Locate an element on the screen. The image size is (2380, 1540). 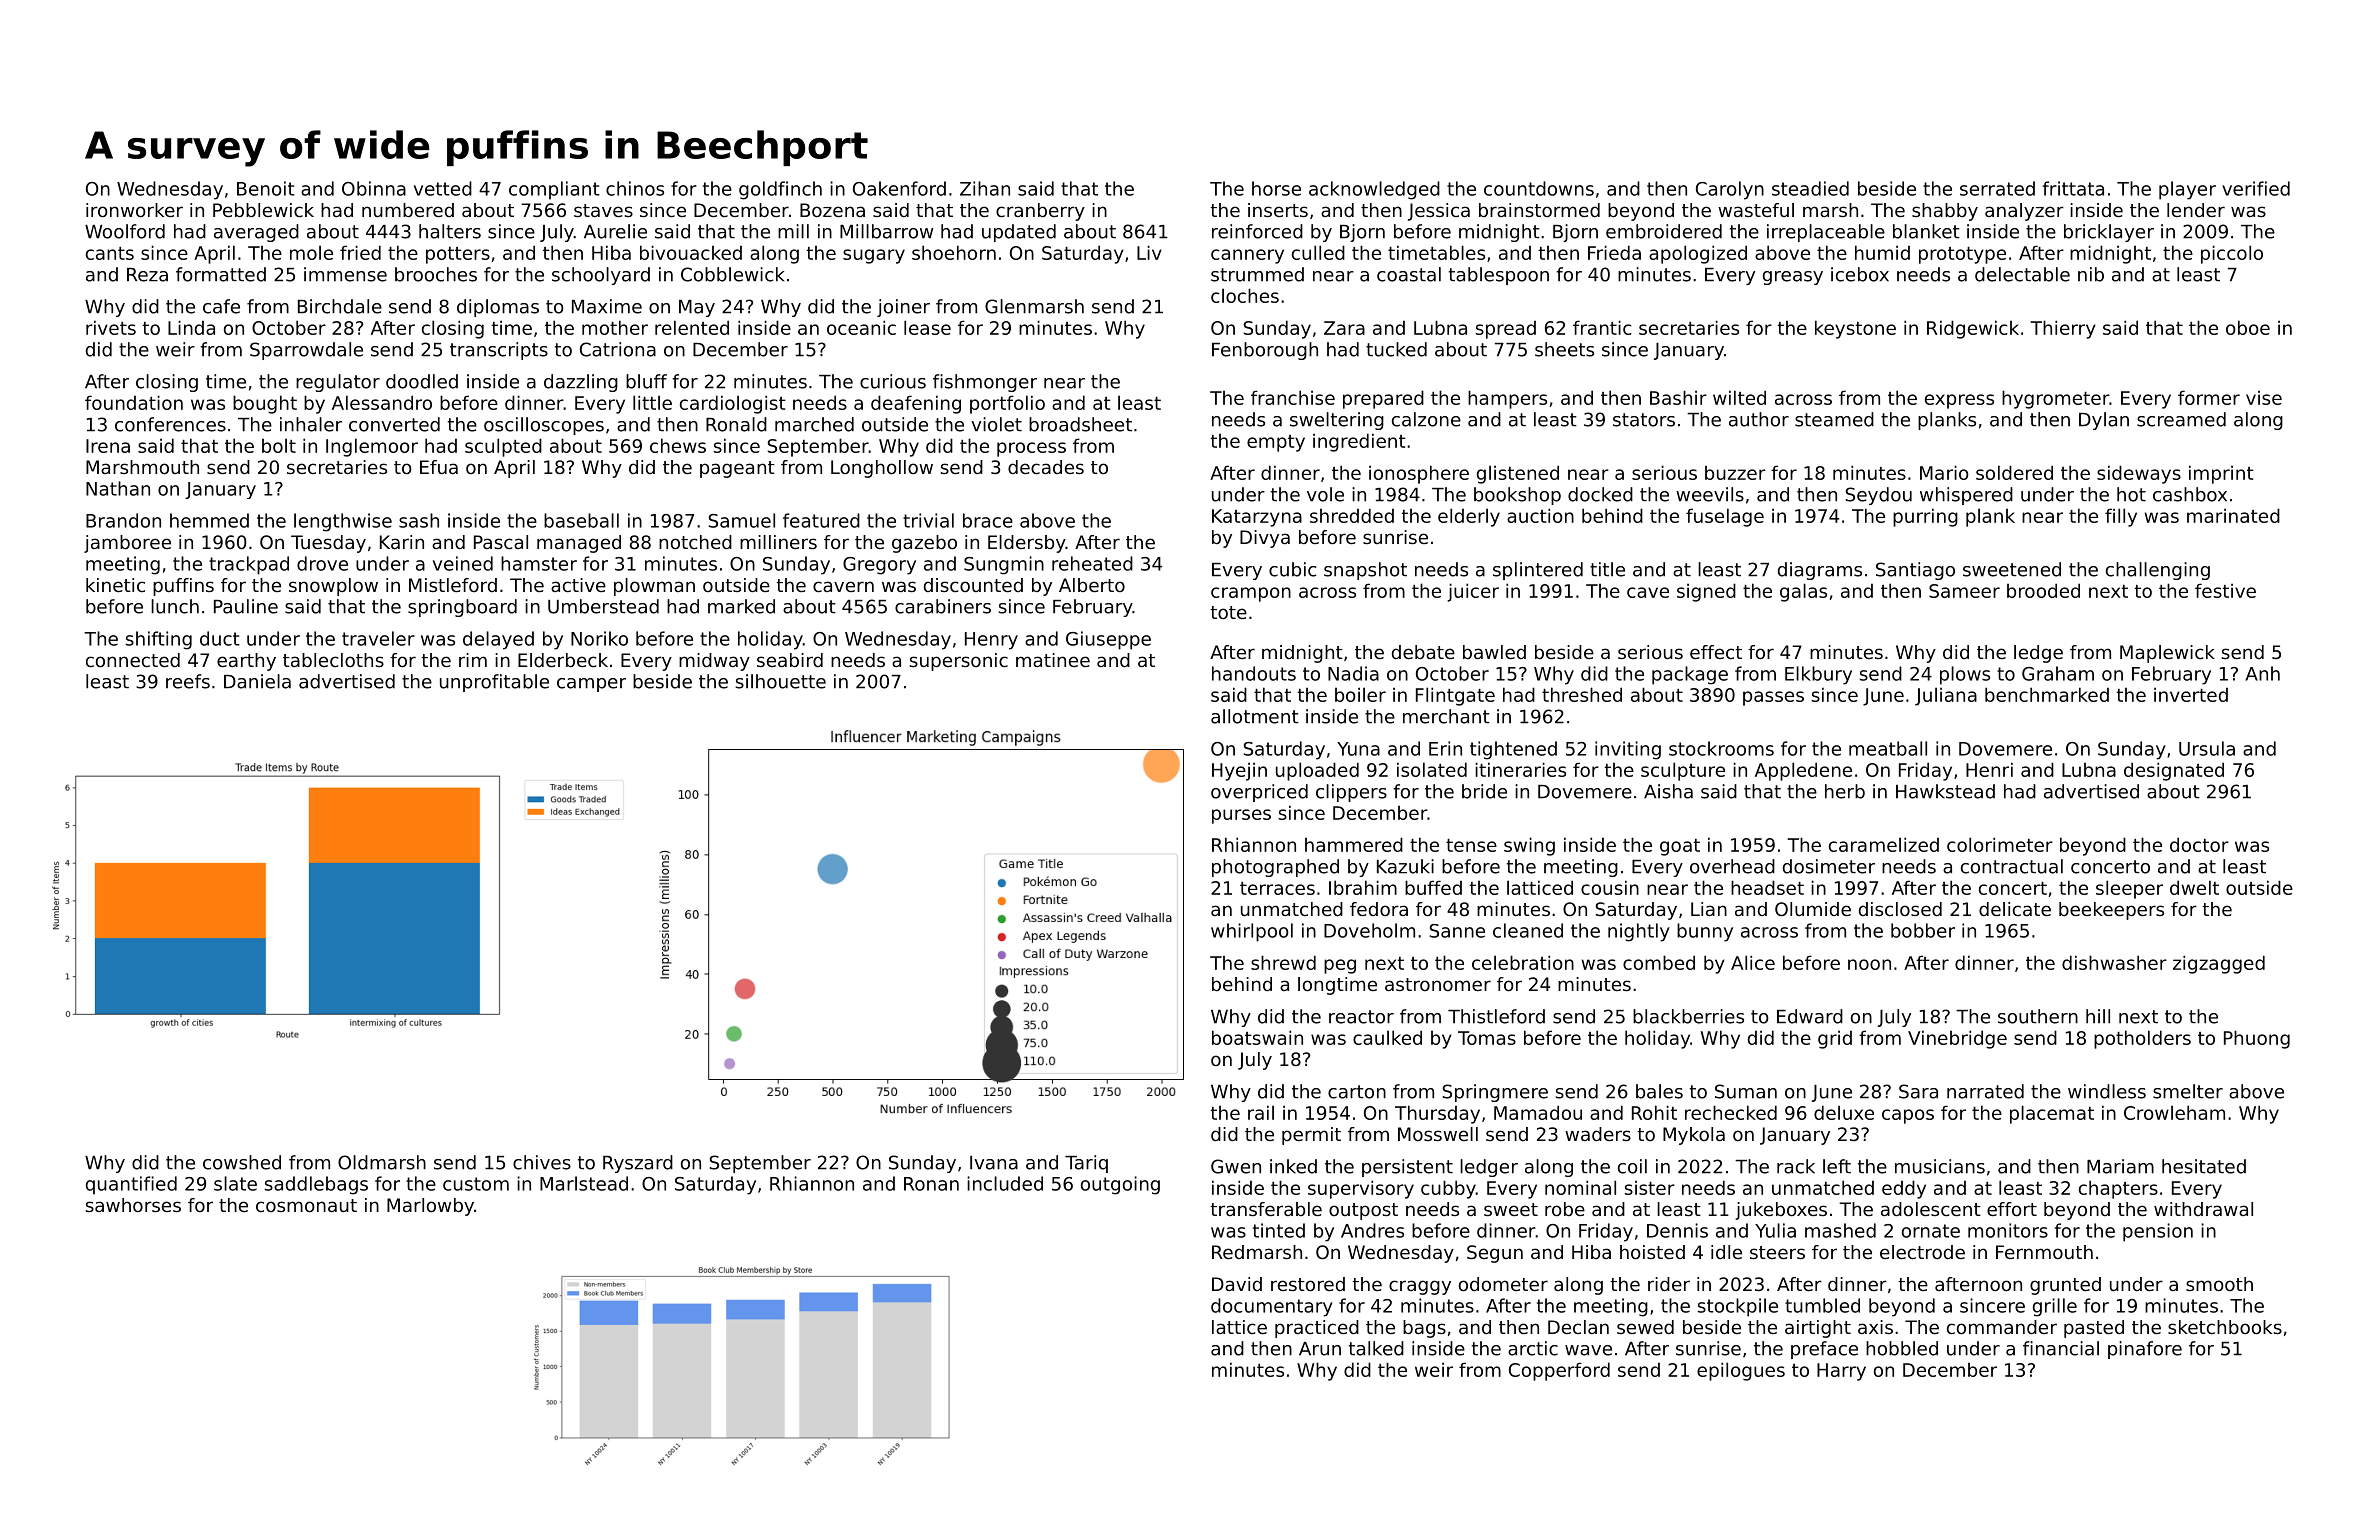
brace is located at coordinates (988, 520).
